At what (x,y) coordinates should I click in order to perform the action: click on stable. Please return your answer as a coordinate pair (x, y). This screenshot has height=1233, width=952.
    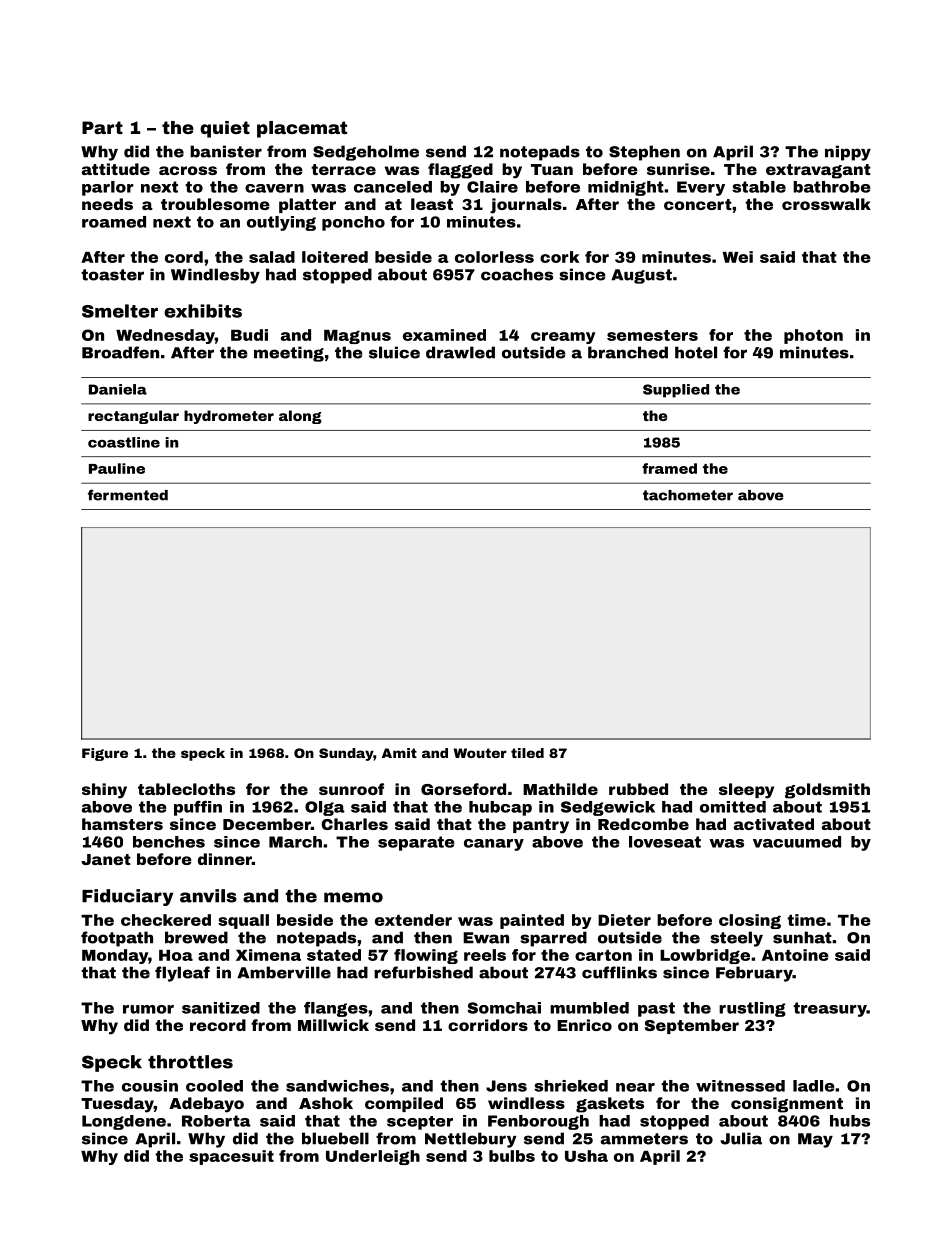
    Looking at the image, I should click on (759, 187).
